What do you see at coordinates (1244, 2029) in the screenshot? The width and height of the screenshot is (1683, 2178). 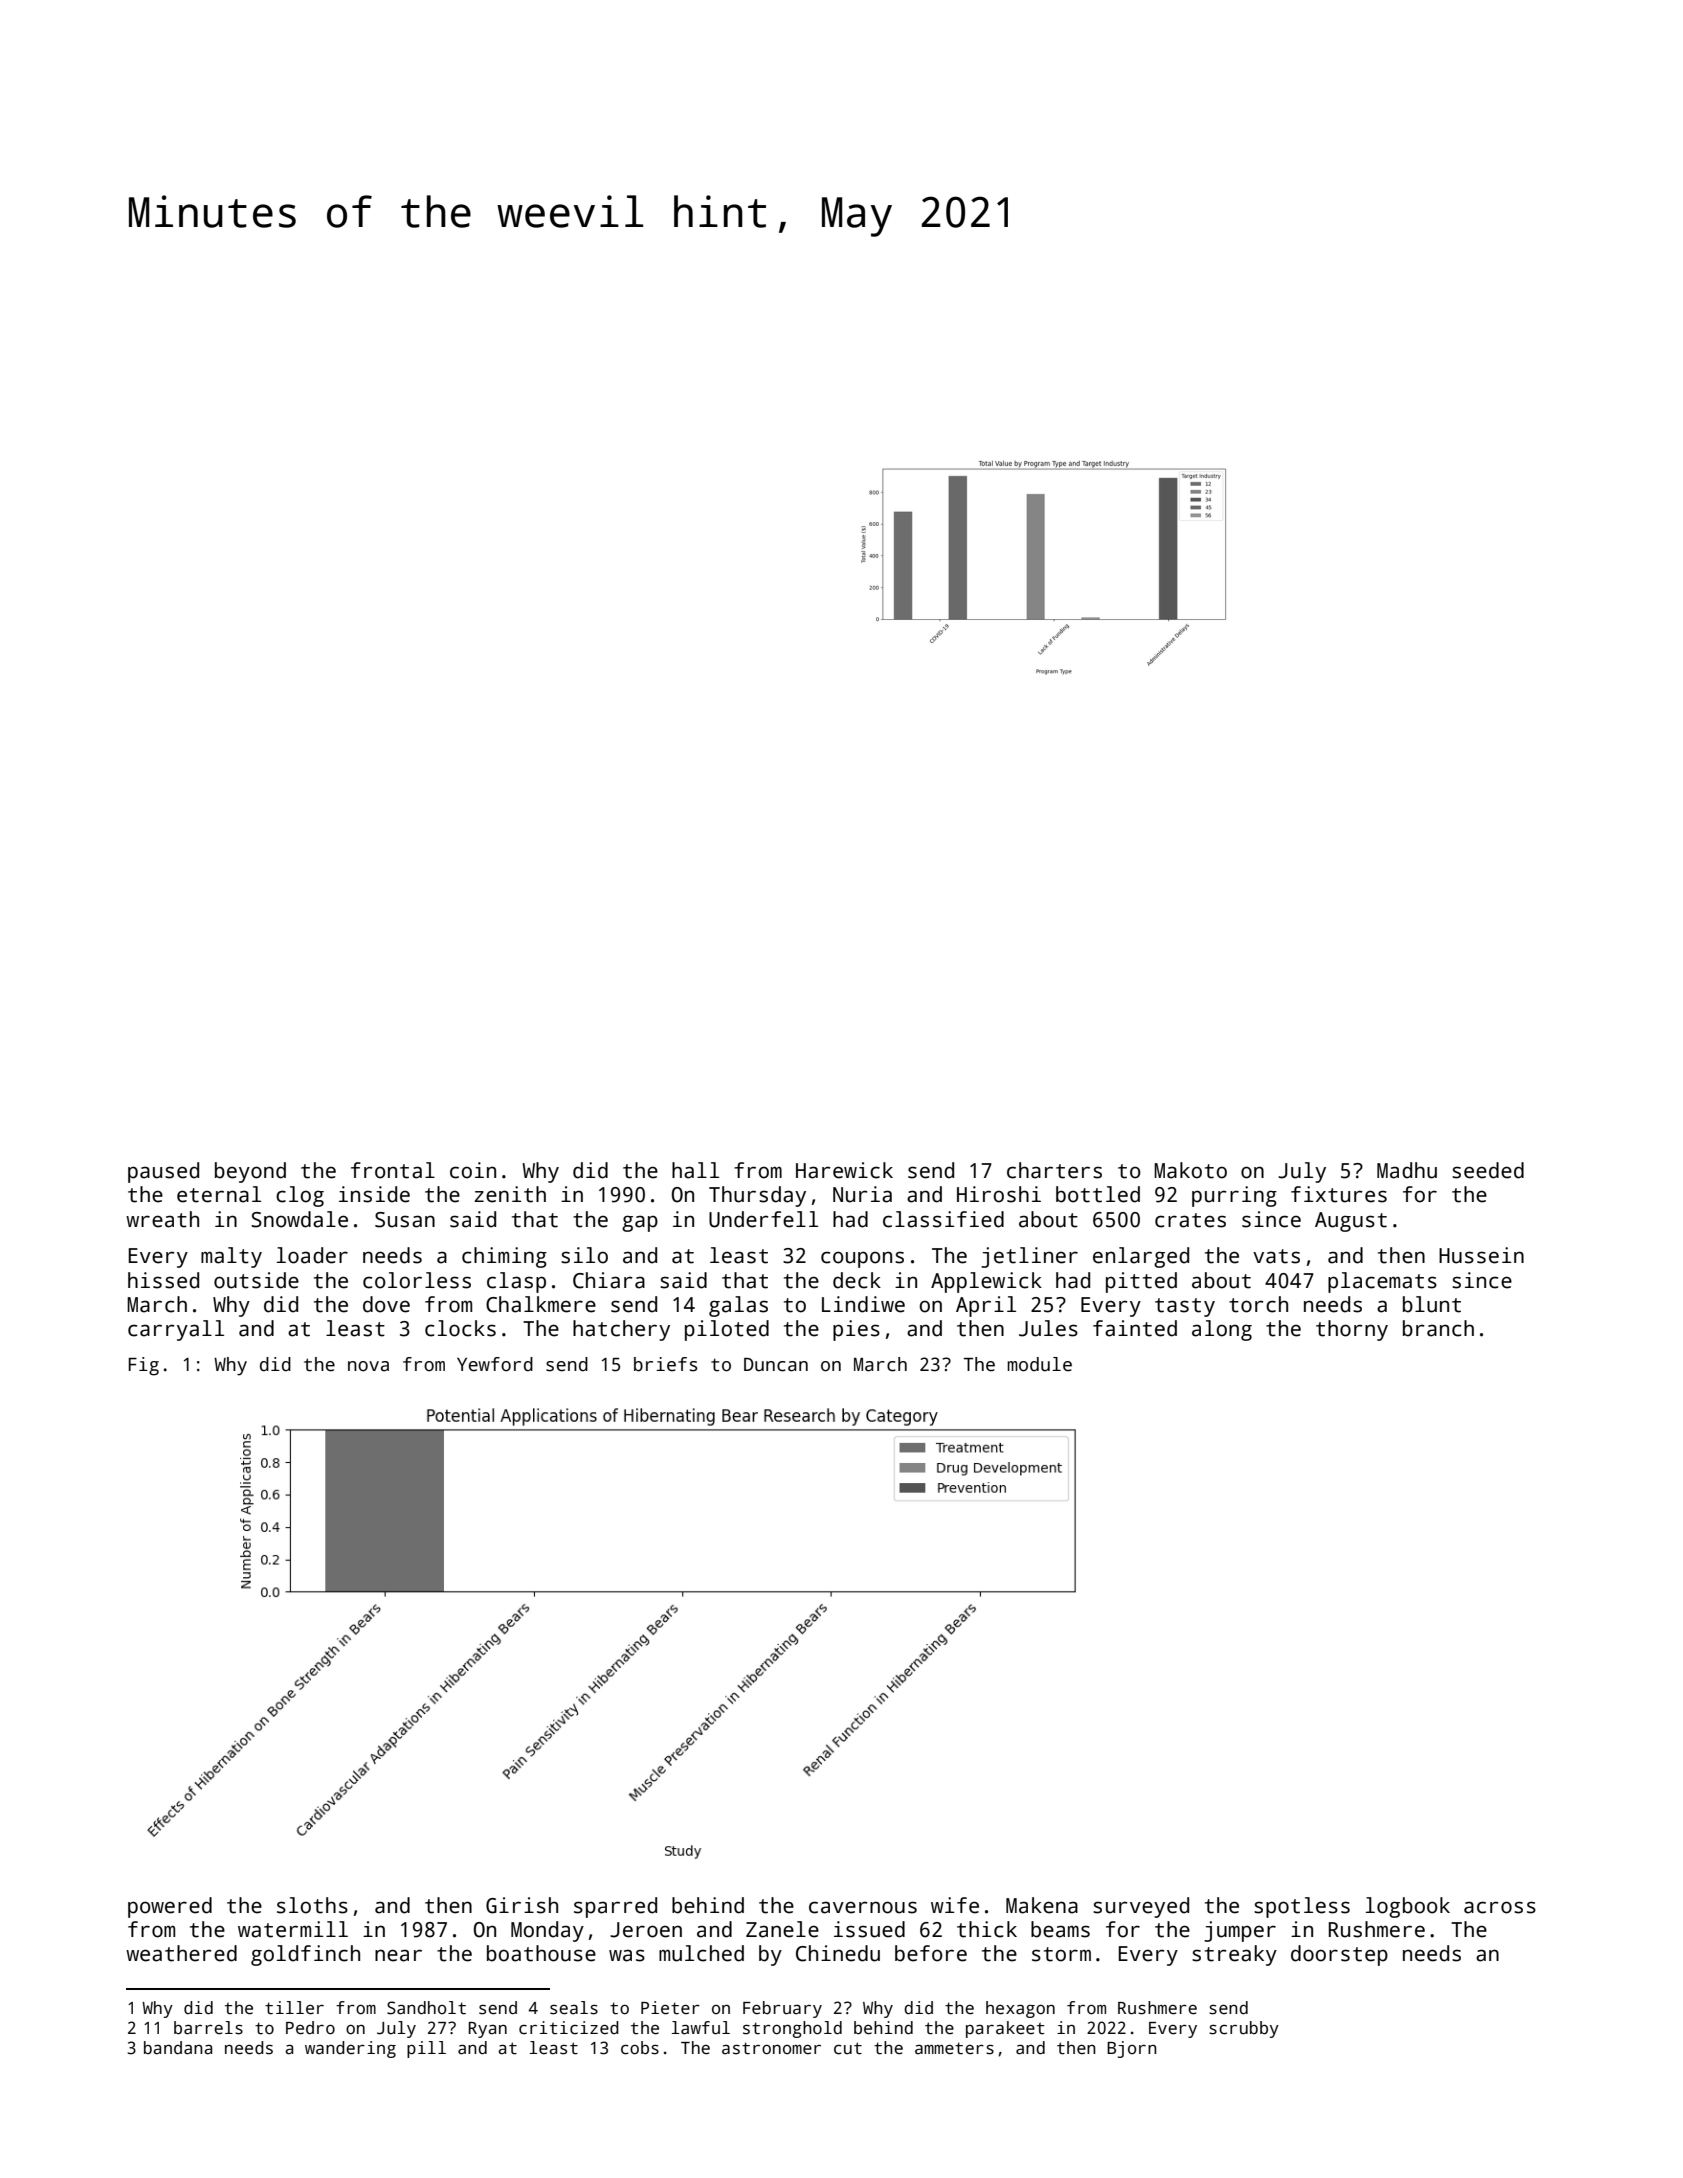 I see `scrubby` at bounding box center [1244, 2029].
